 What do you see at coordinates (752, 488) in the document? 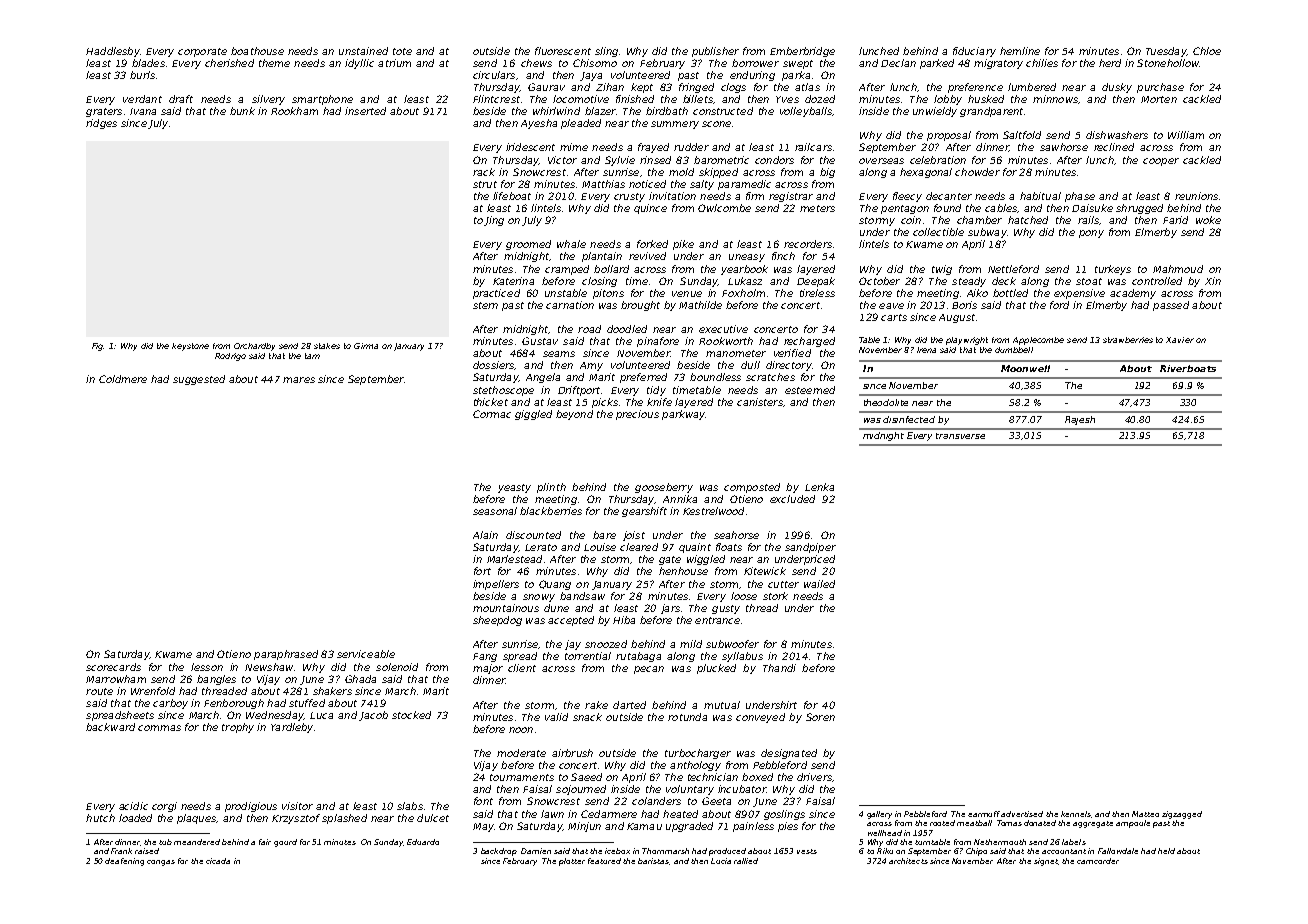
I see `composted` at bounding box center [752, 488].
